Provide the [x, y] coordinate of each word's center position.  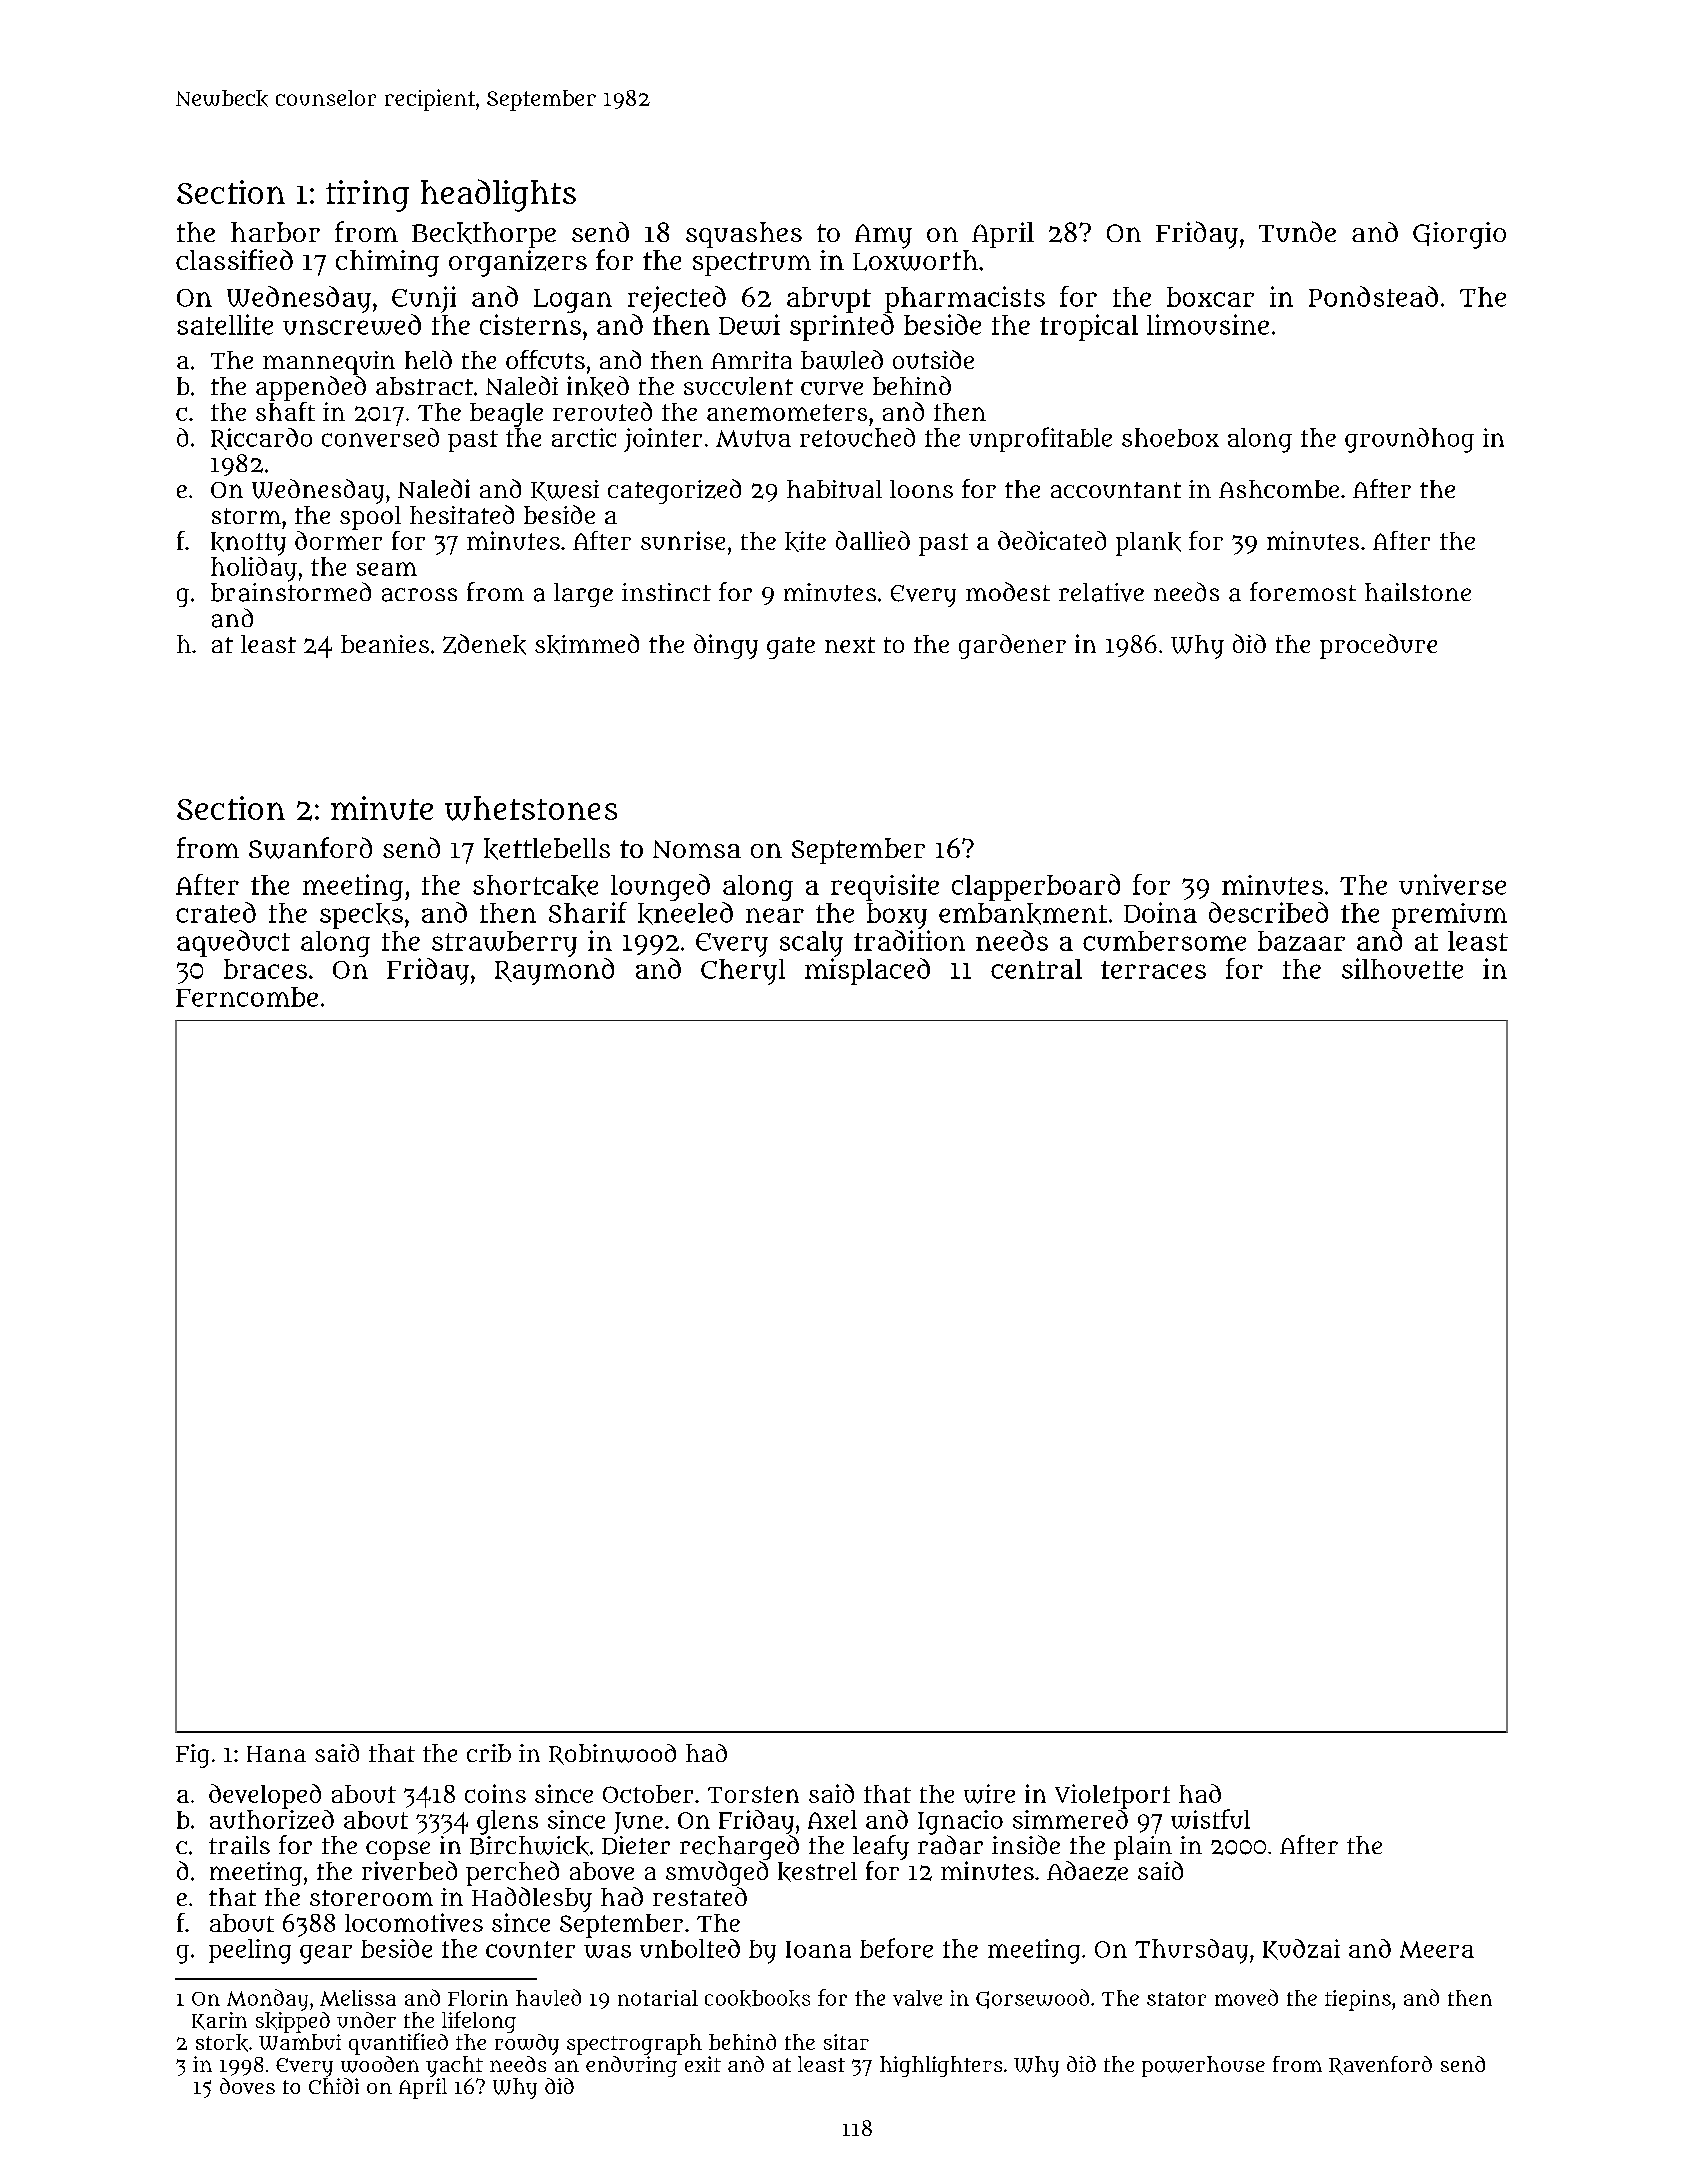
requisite [885, 887]
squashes [744, 235]
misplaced [867, 971]
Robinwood [612, 1754]
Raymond [554, 971]
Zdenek [484, 644]
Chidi [334, 2086]
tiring [367, 196]
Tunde [1297, 231]
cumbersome [1164, 941]
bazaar [1301, 941]
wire [989, 1794]
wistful [1210, 1819]
